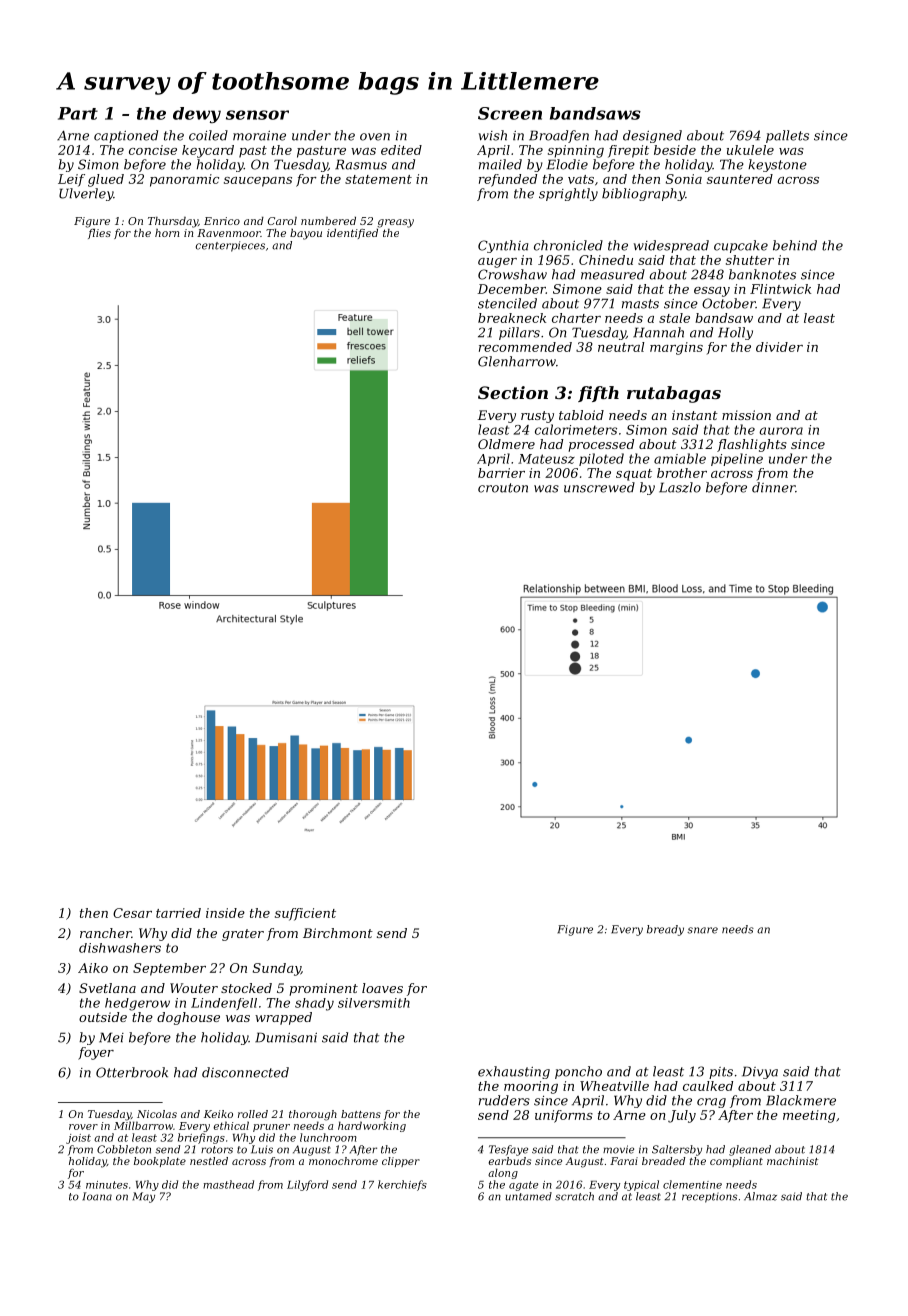 The image size is (908, 1316). Describe the element at coordinates (665, 930) in the screenshot. I see `bready` at that location.
